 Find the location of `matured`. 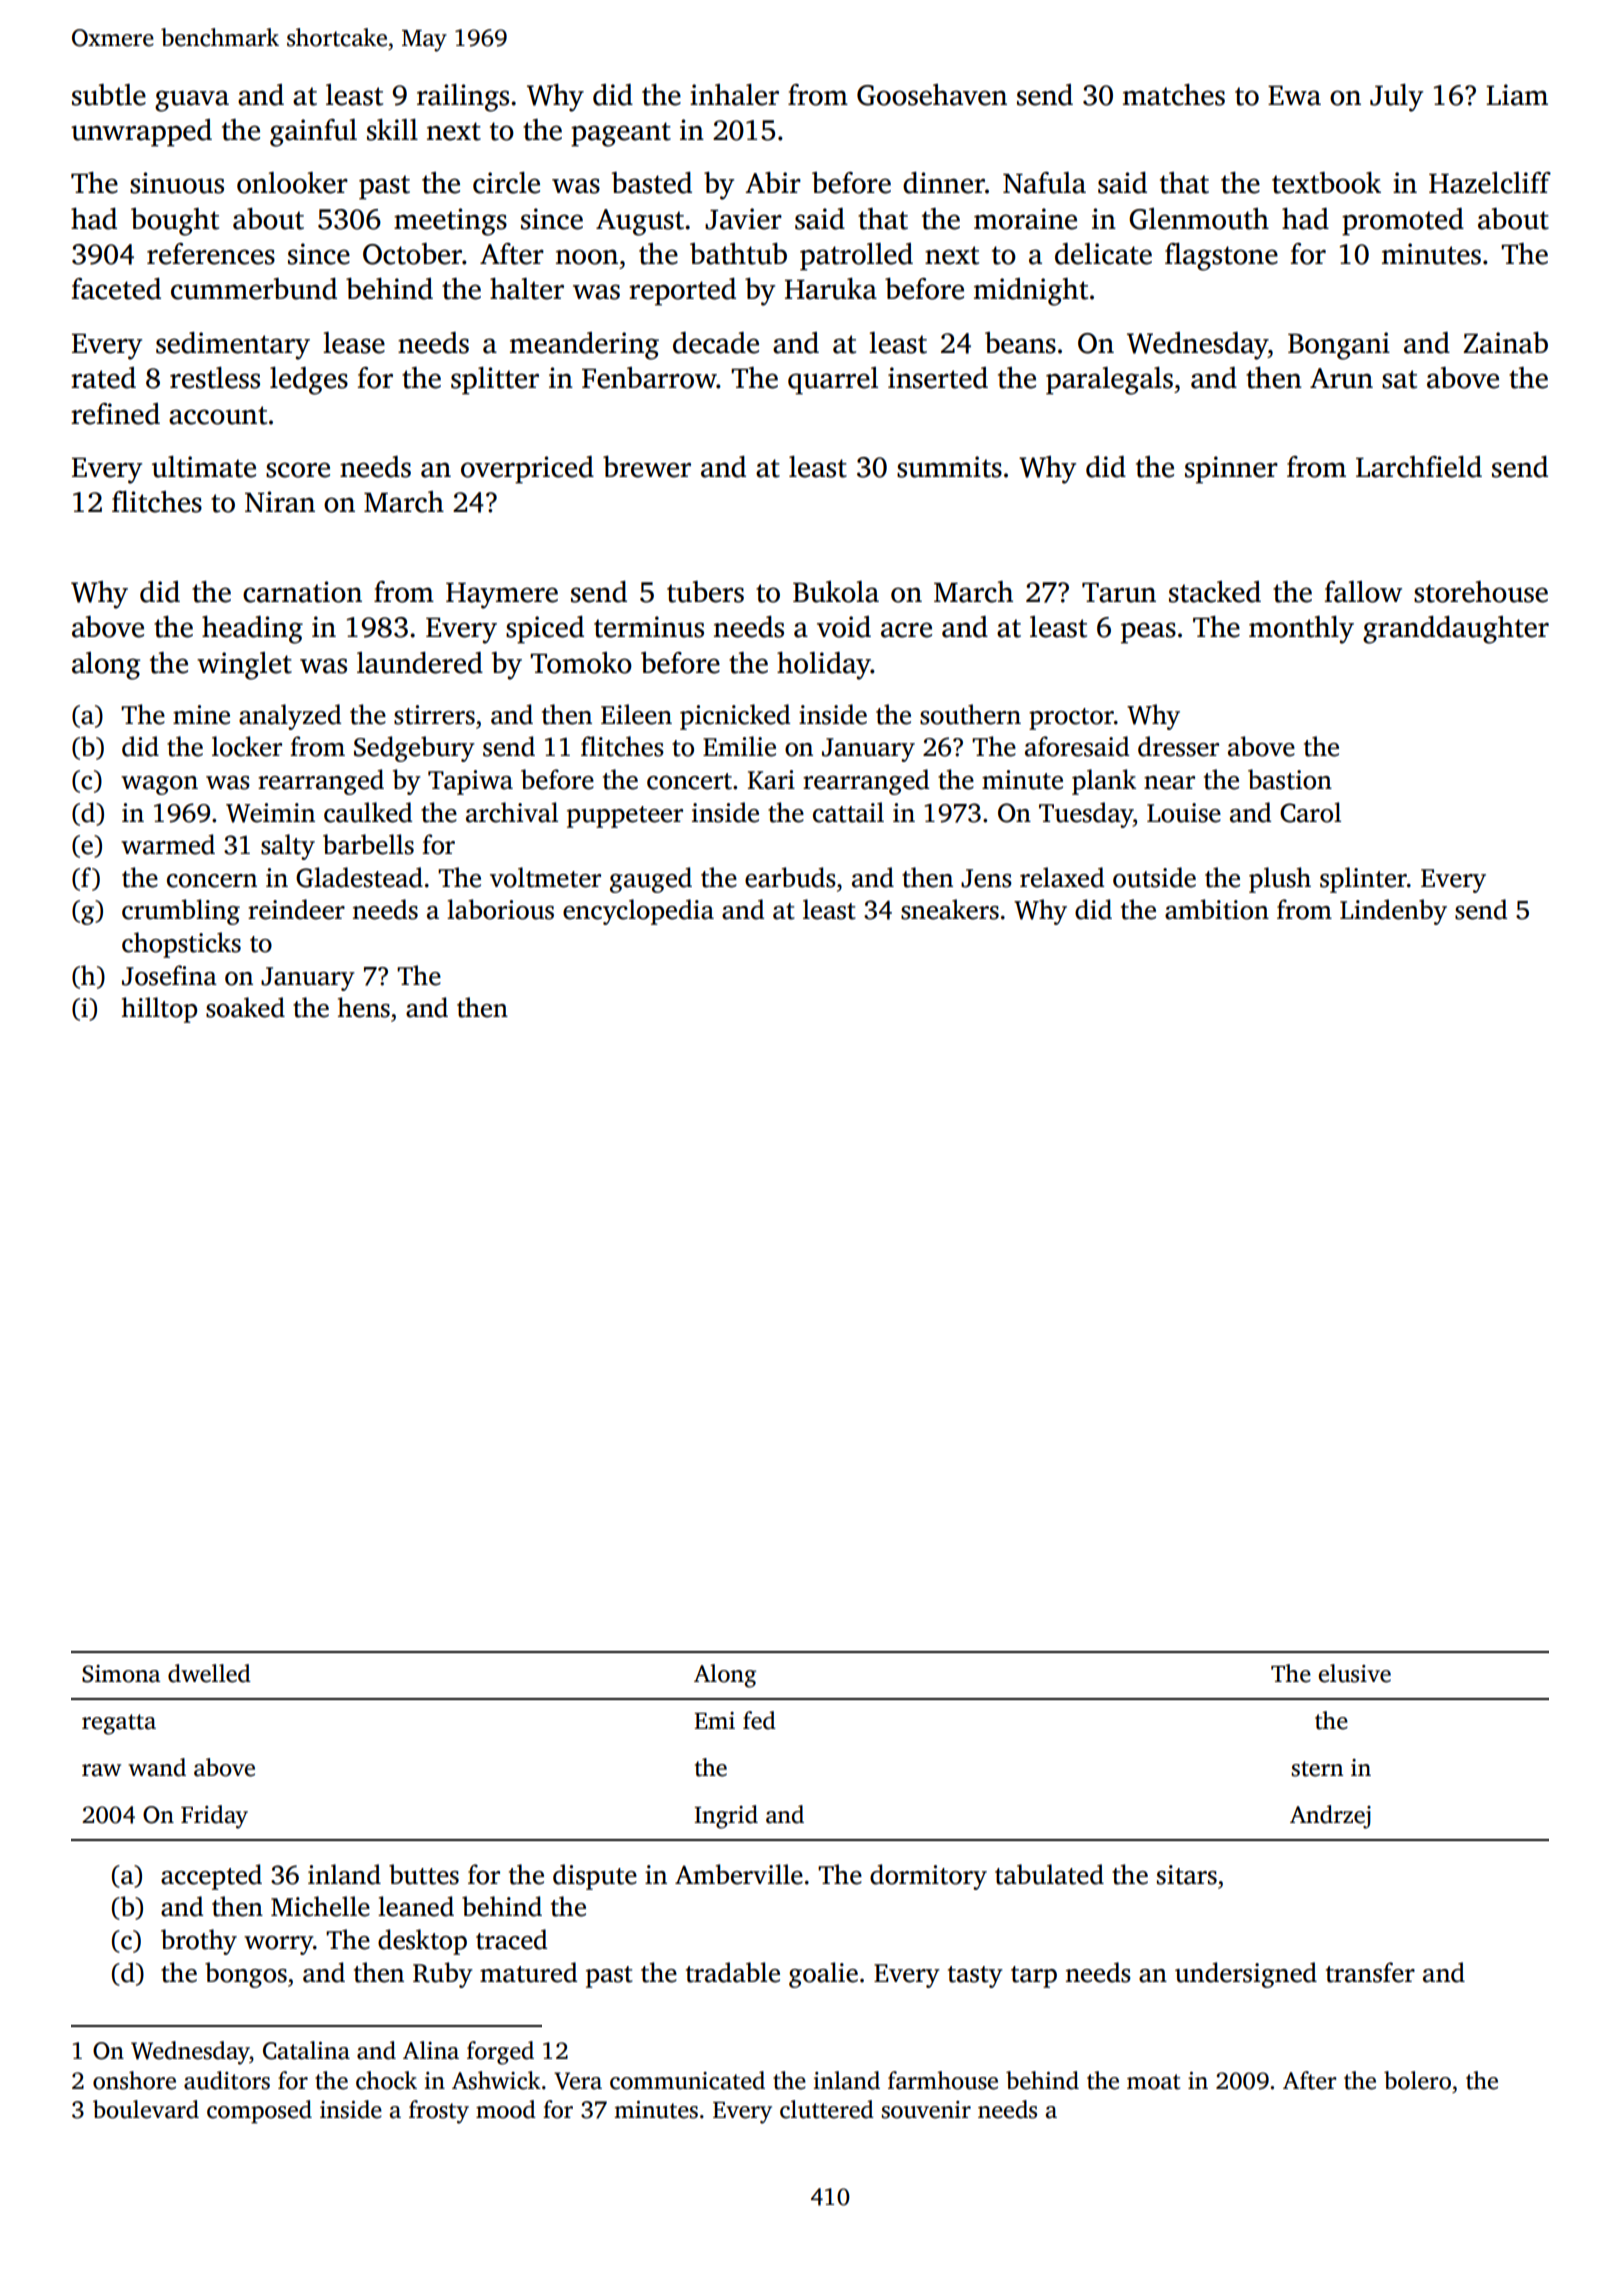

matured is located at coordinates (528, 1972).
